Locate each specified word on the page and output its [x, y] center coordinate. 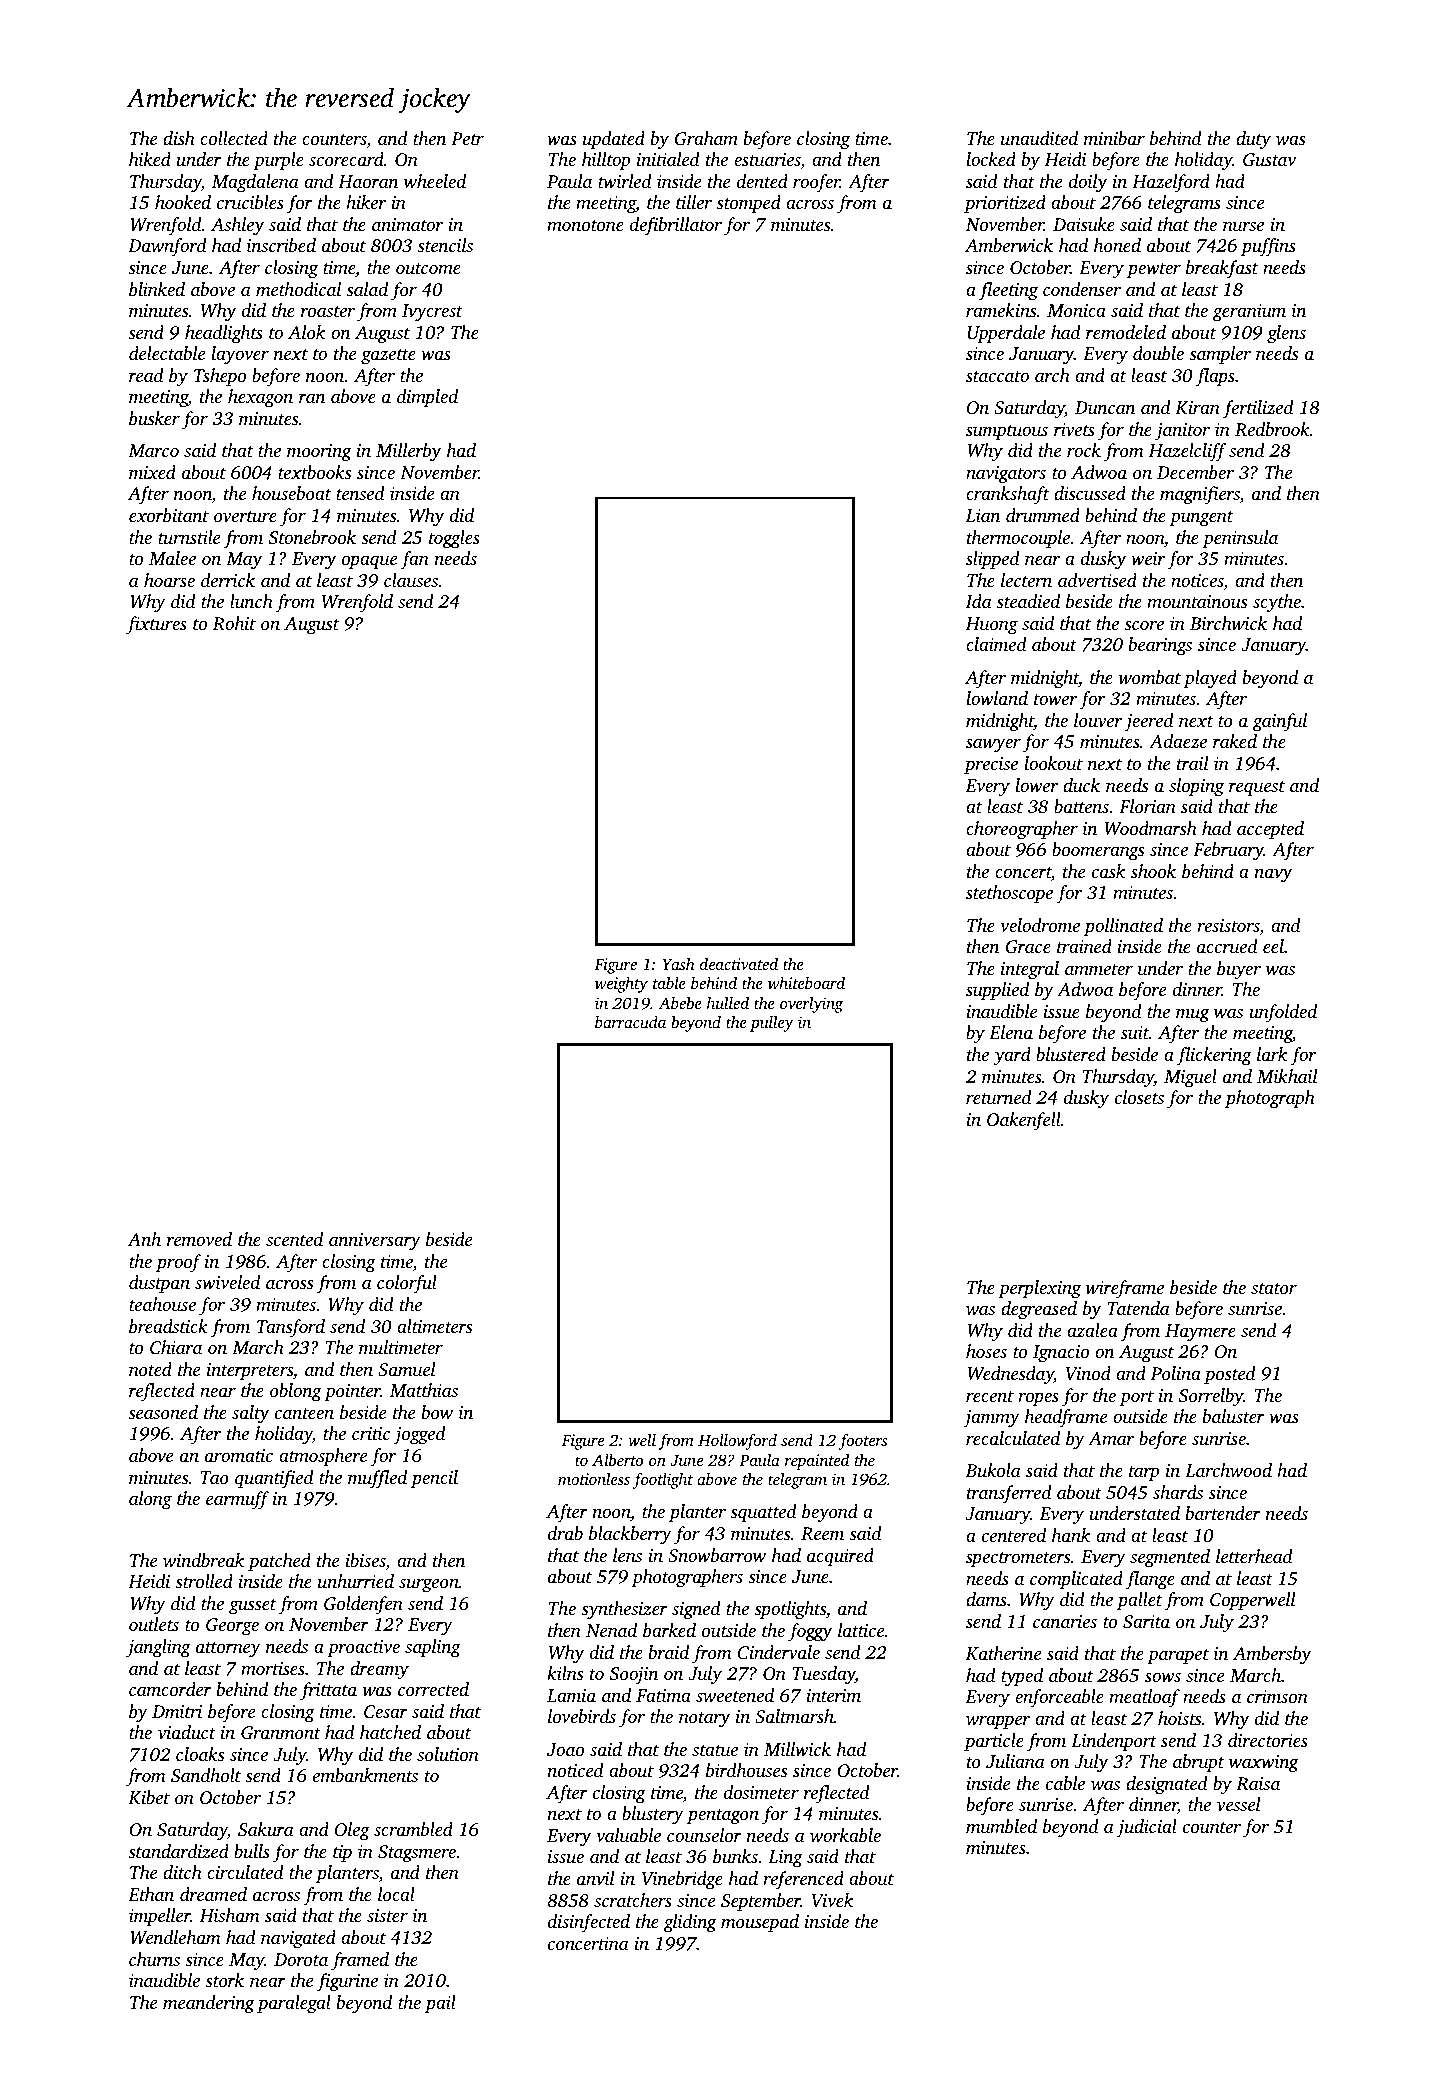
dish [179, 138]
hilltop [606, 161]
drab [565, 1533]
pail [440, 2004]
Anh [144, 1239]
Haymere [1200, 1332]
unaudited [1039, 138]
